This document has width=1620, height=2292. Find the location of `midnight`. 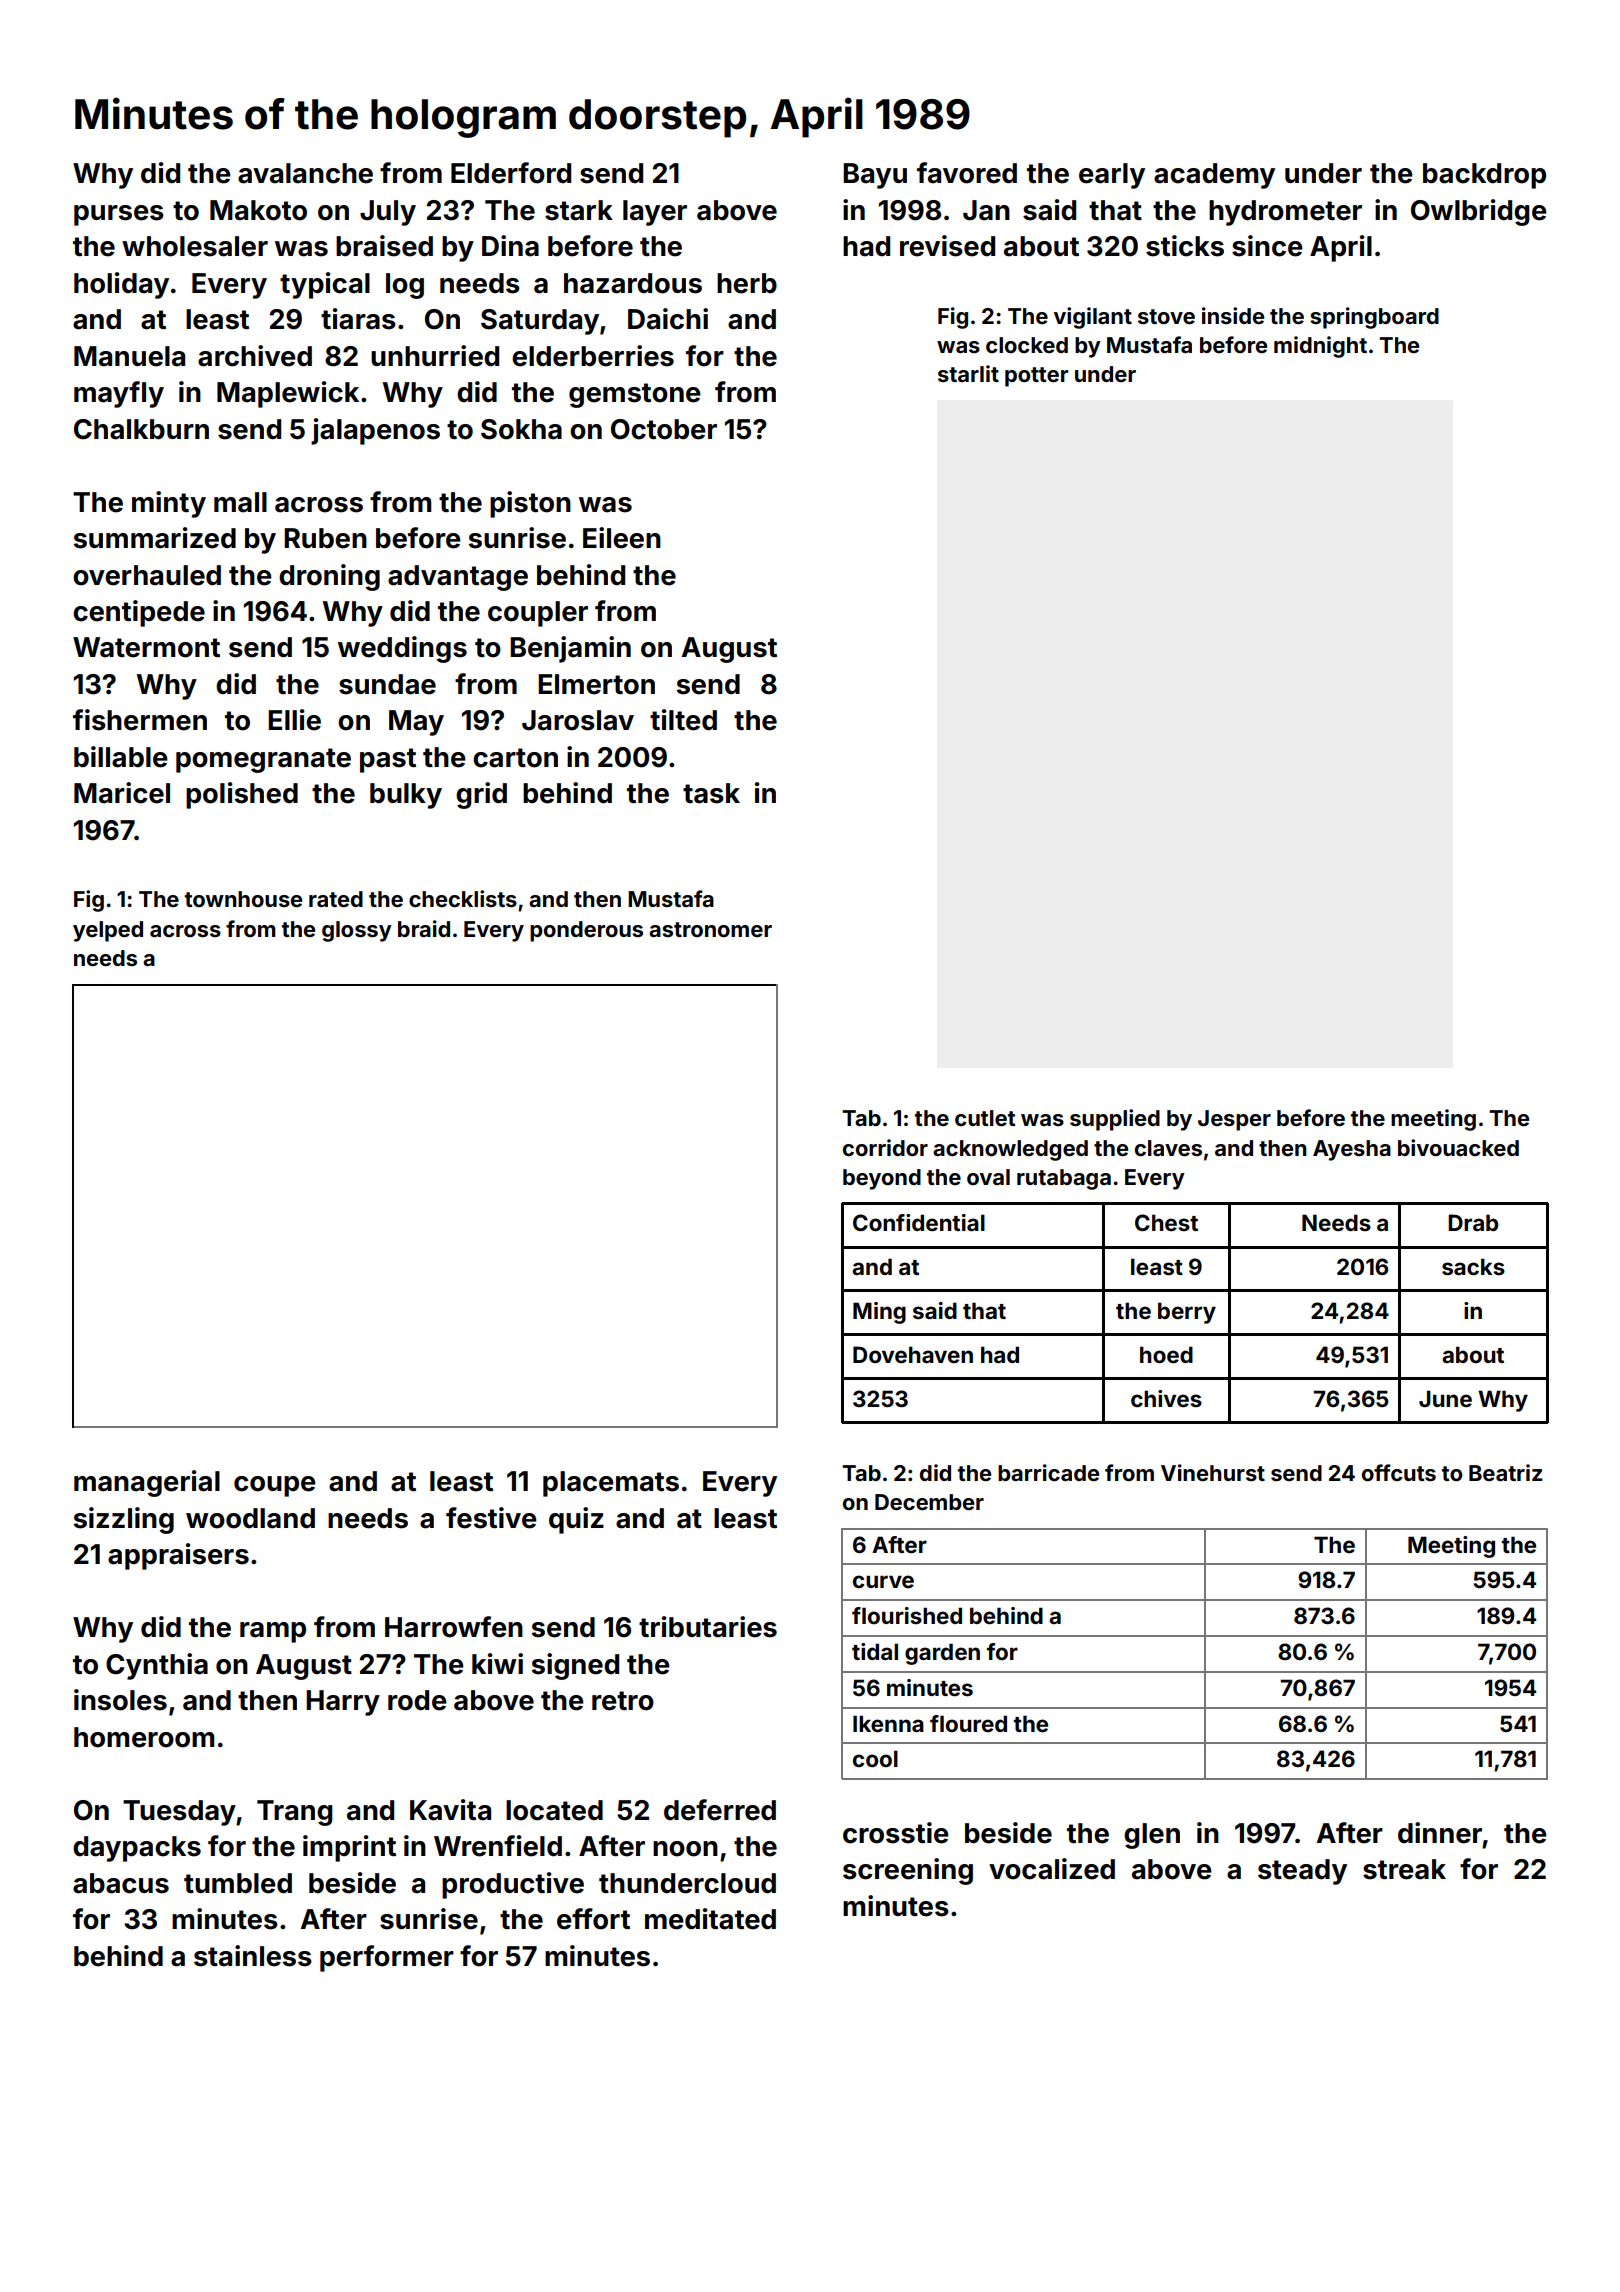

midnight is located at coordinates (1320, 347).
